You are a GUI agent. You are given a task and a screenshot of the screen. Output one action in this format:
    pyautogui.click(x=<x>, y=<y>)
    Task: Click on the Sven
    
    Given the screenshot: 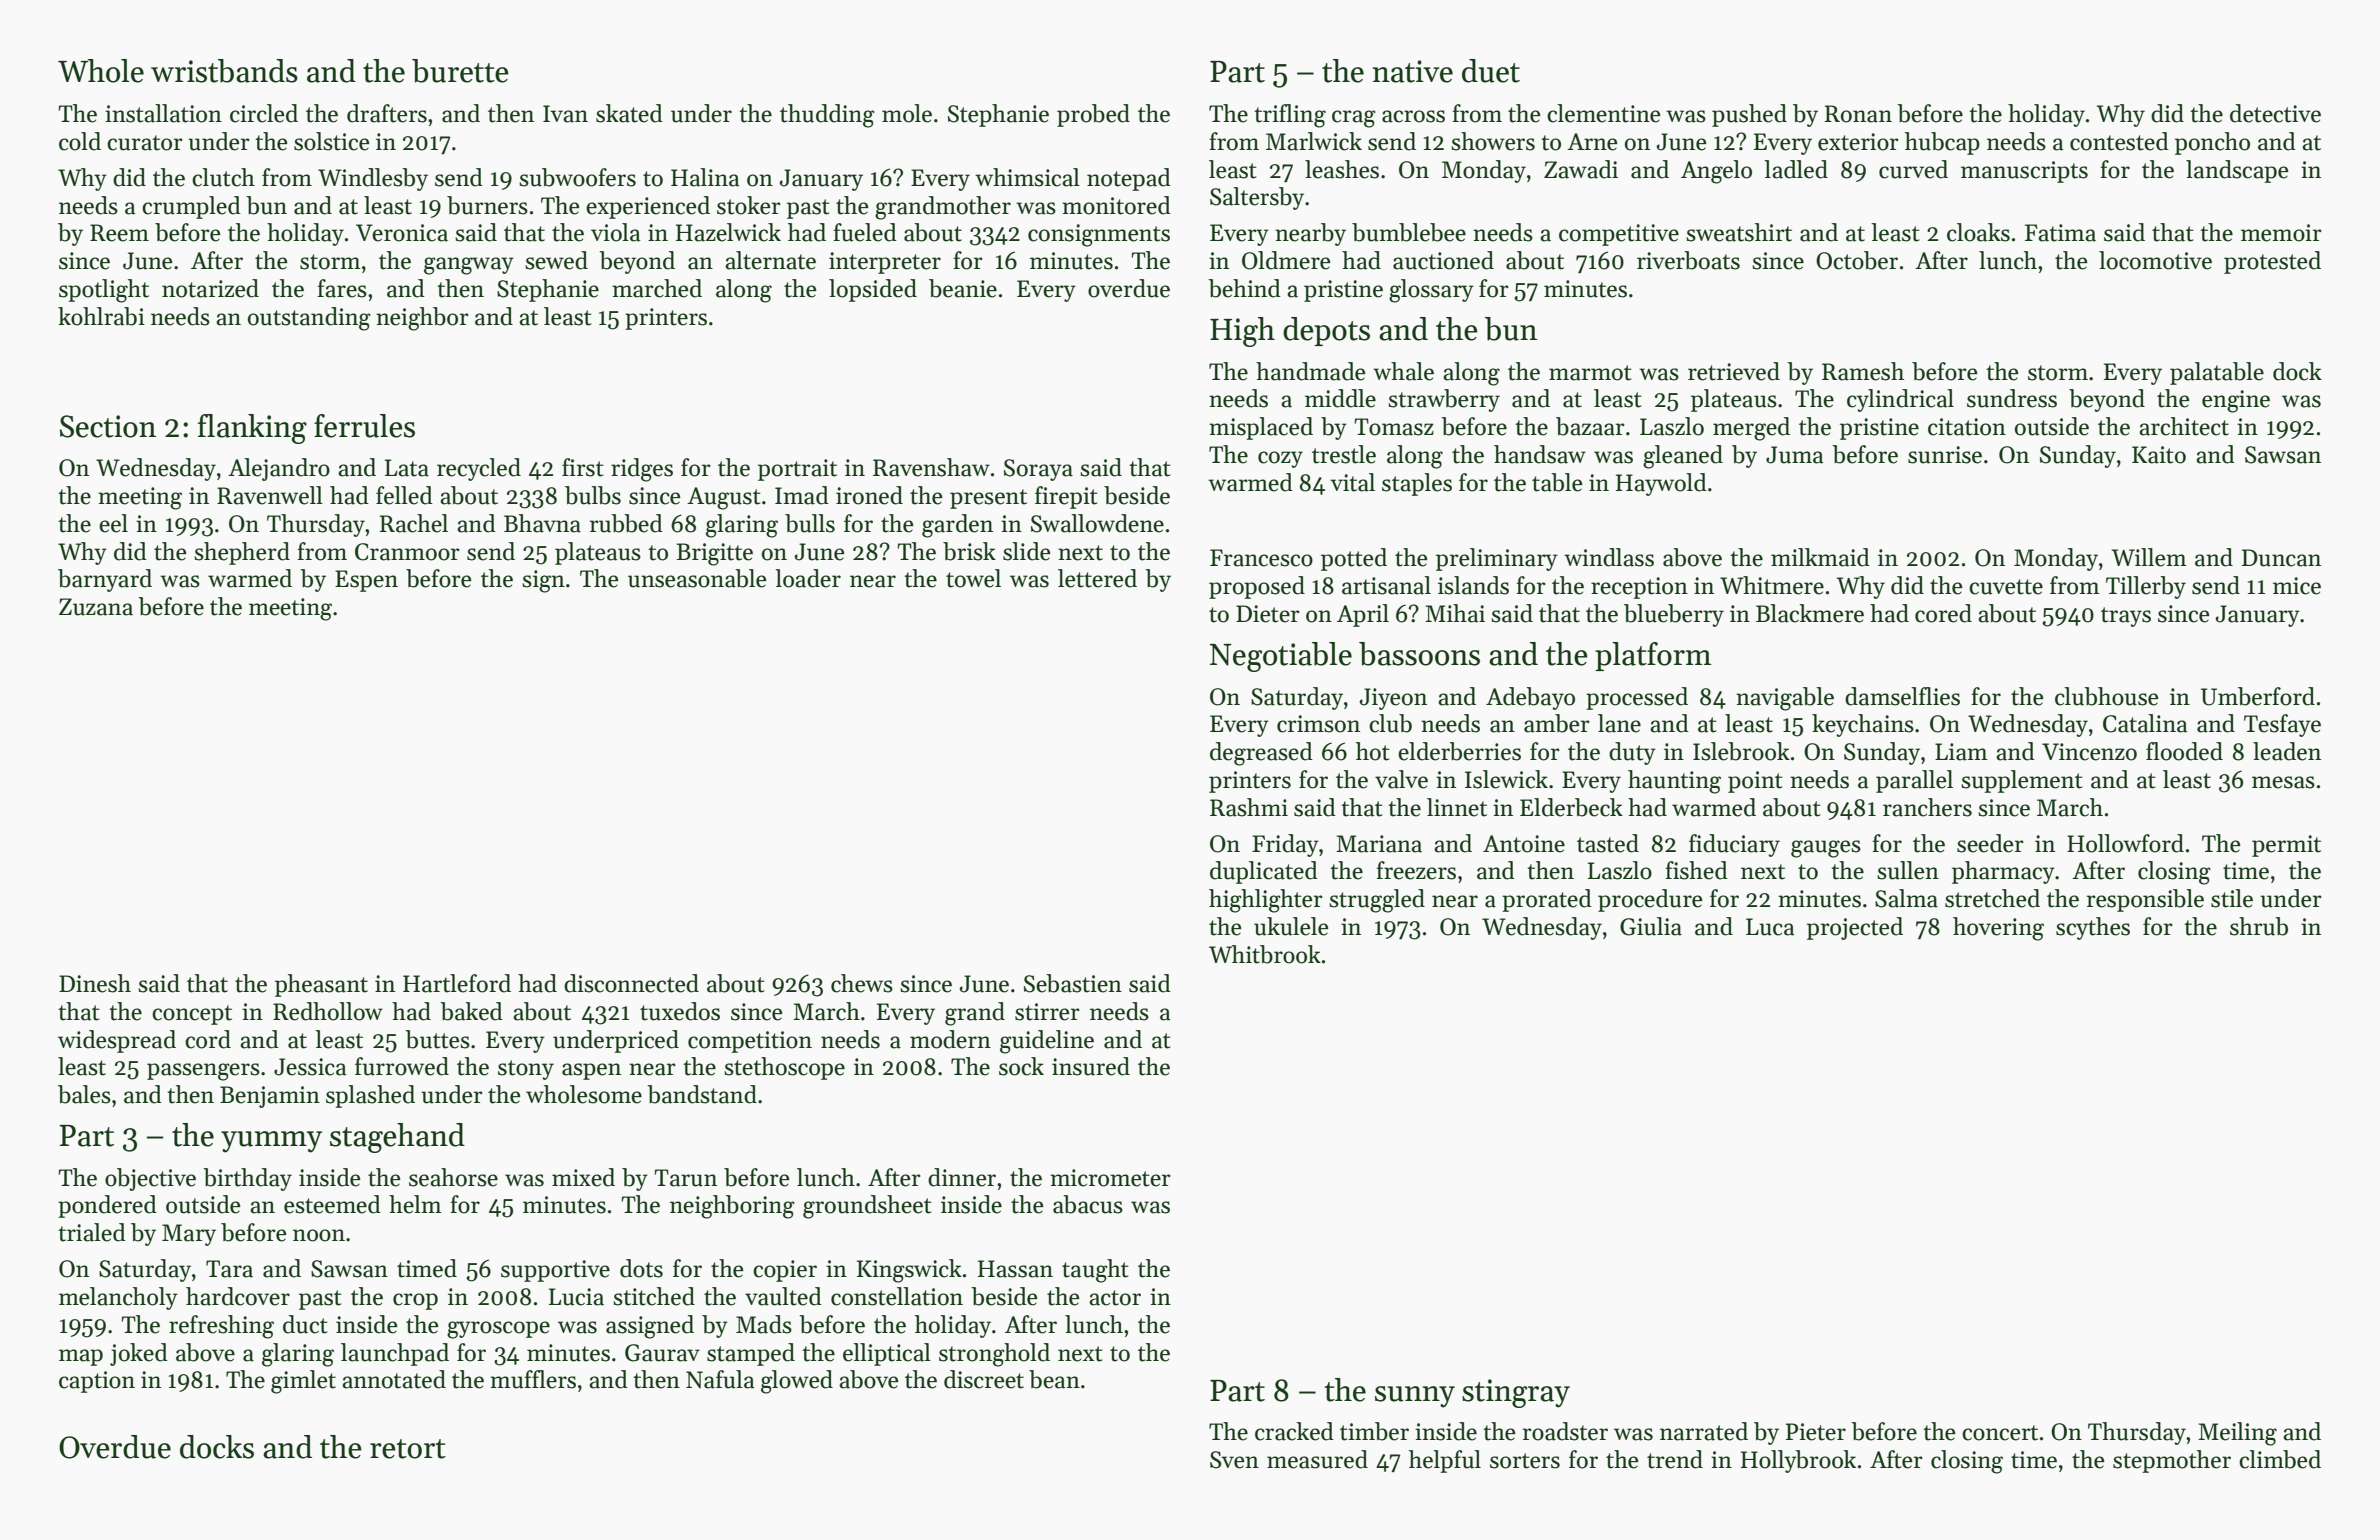 What is the action you would take?
    pyautogui.click(x=1234, y=1460)
